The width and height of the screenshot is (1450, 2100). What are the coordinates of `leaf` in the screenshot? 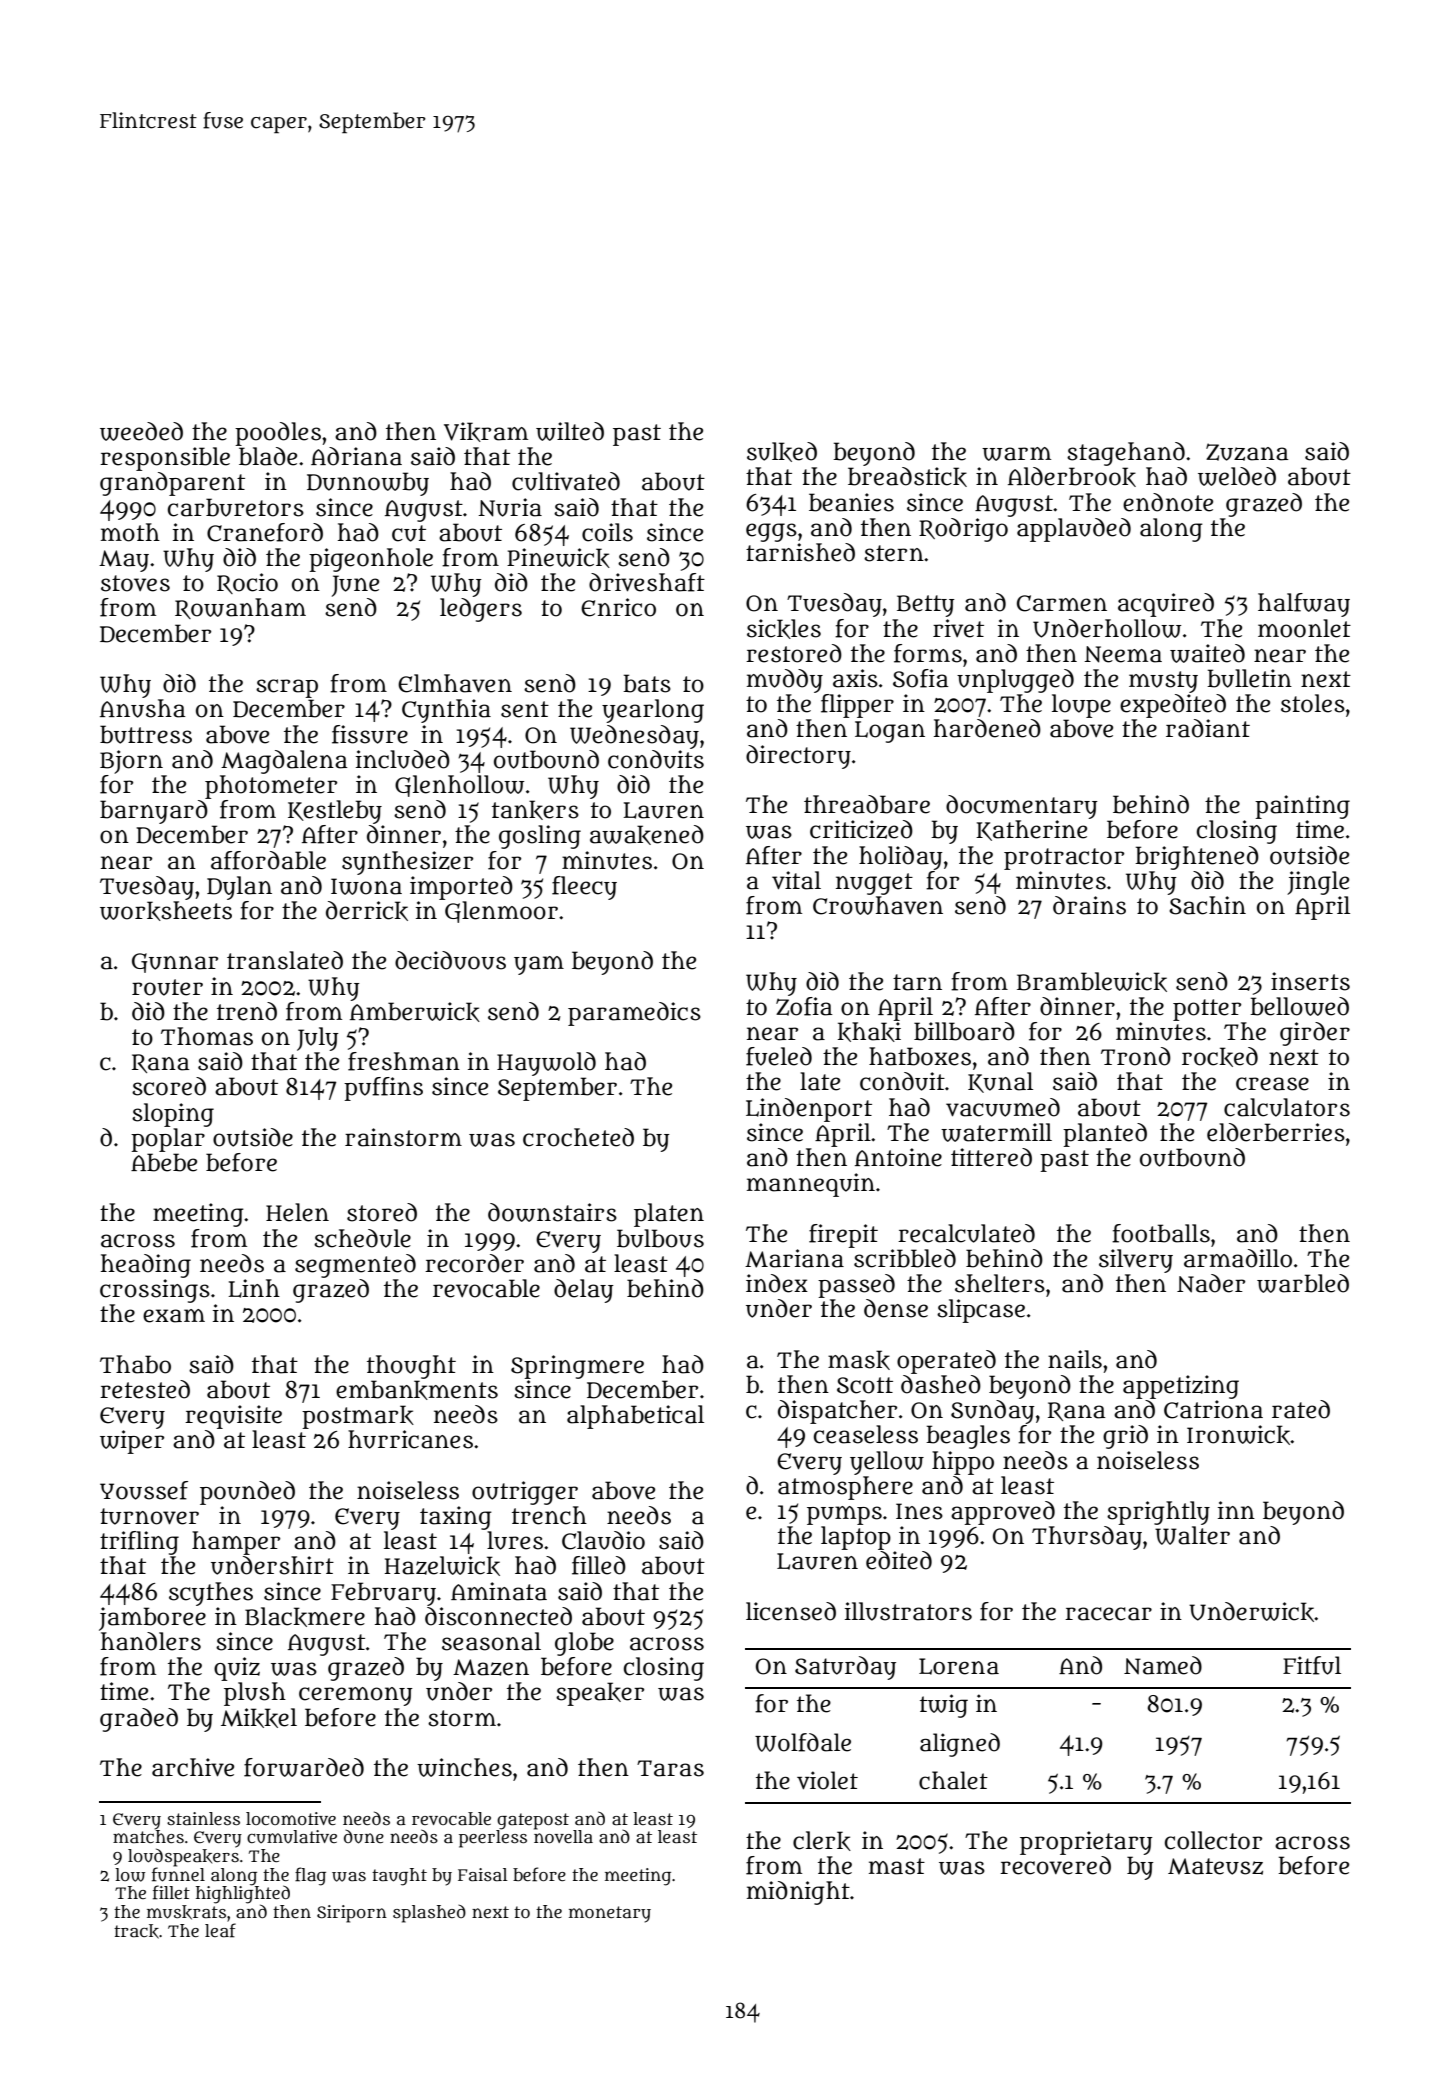 It's located at (220, 1930).
